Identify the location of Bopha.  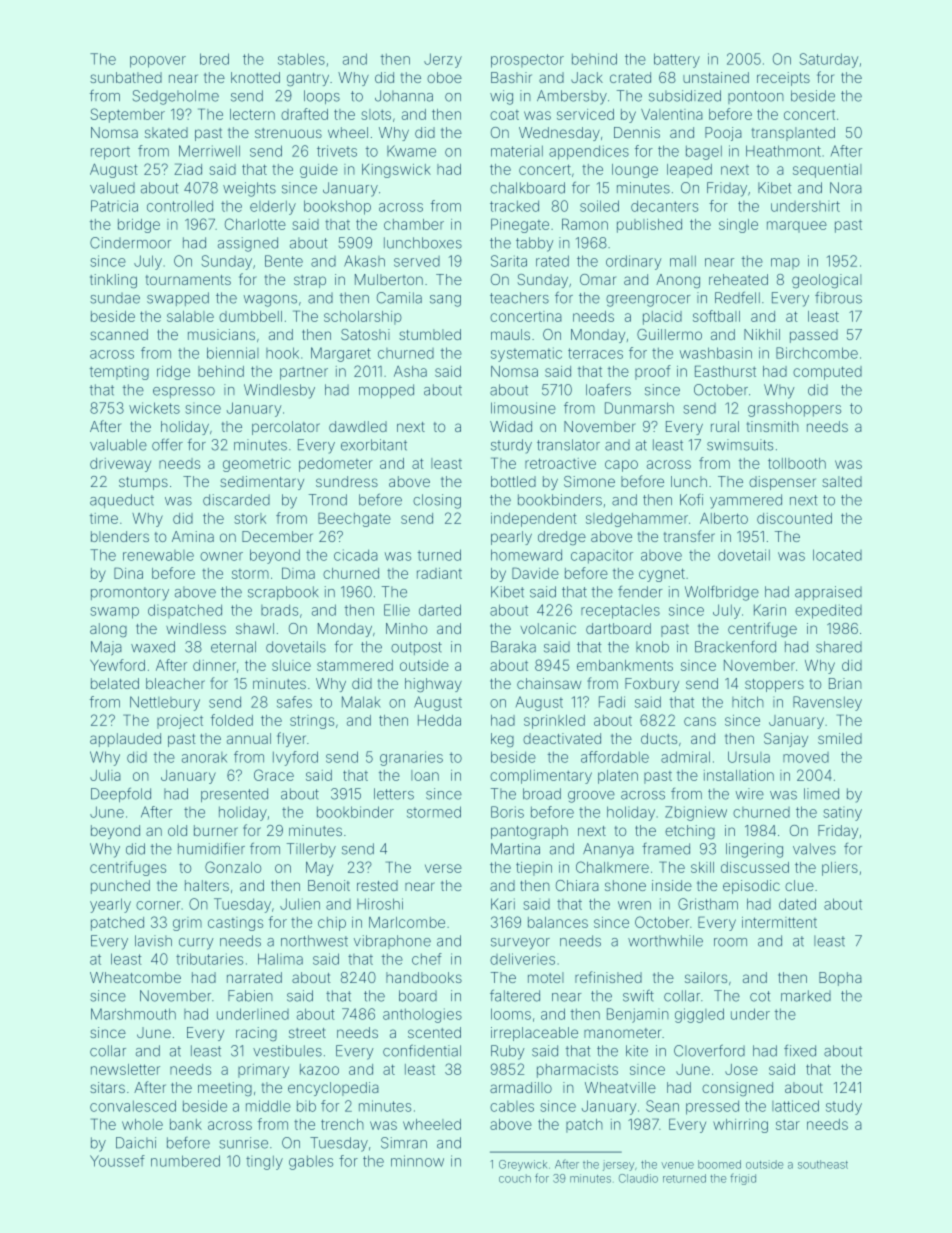
(840, 979).
